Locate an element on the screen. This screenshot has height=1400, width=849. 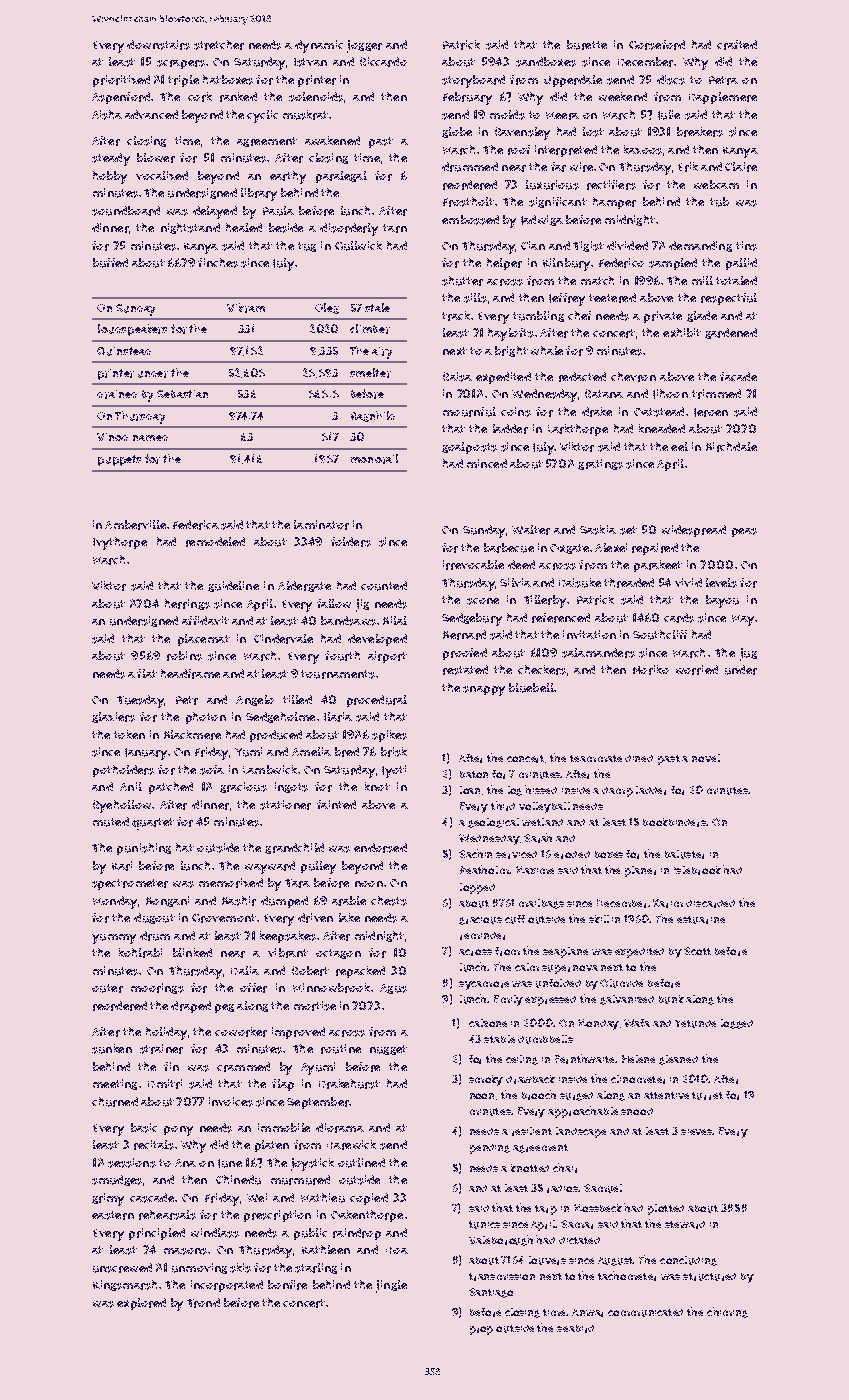
memorized is located at coordinates (231, 883).
